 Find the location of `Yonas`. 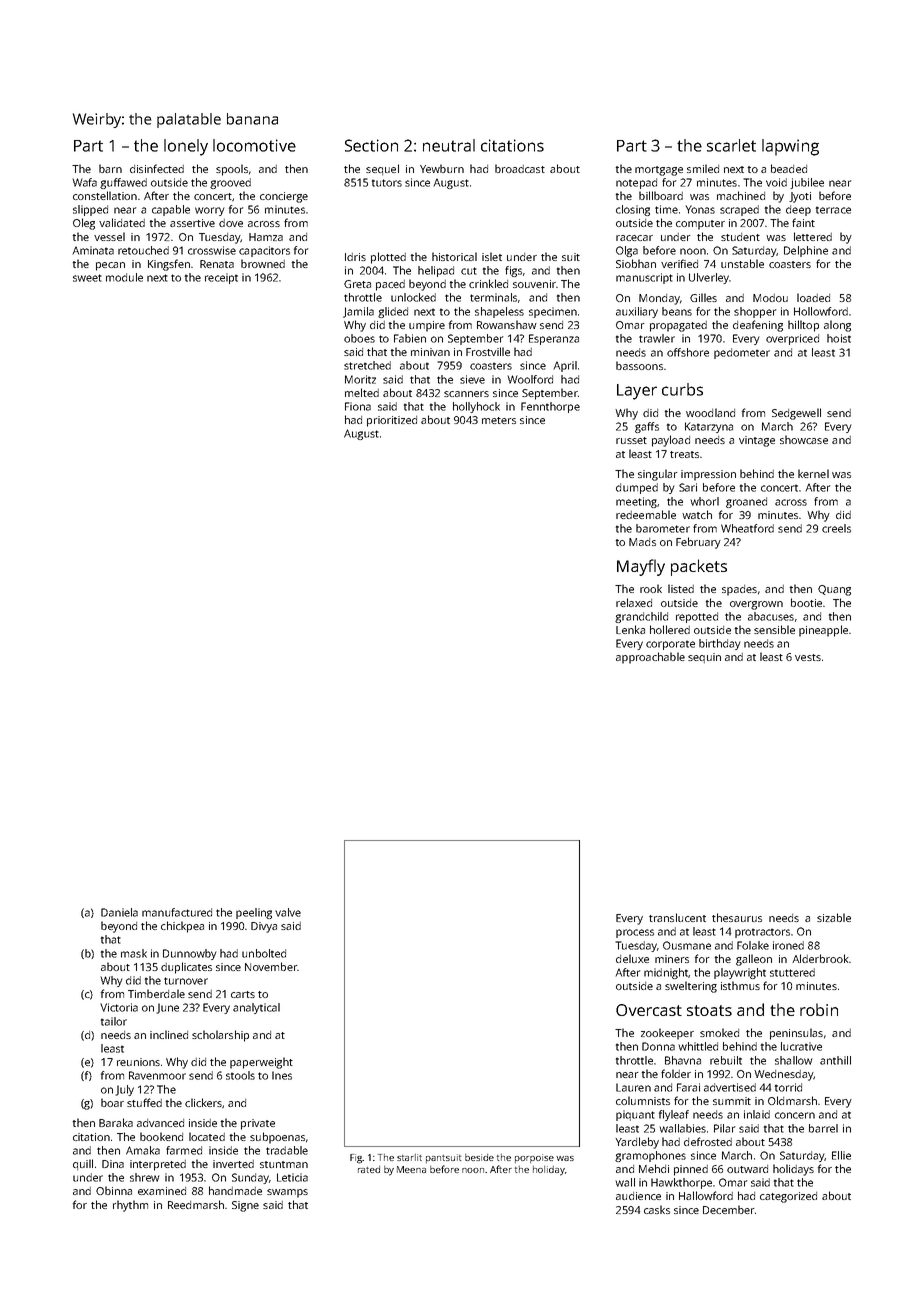

Yonas is located at coordinates (700, 209).
